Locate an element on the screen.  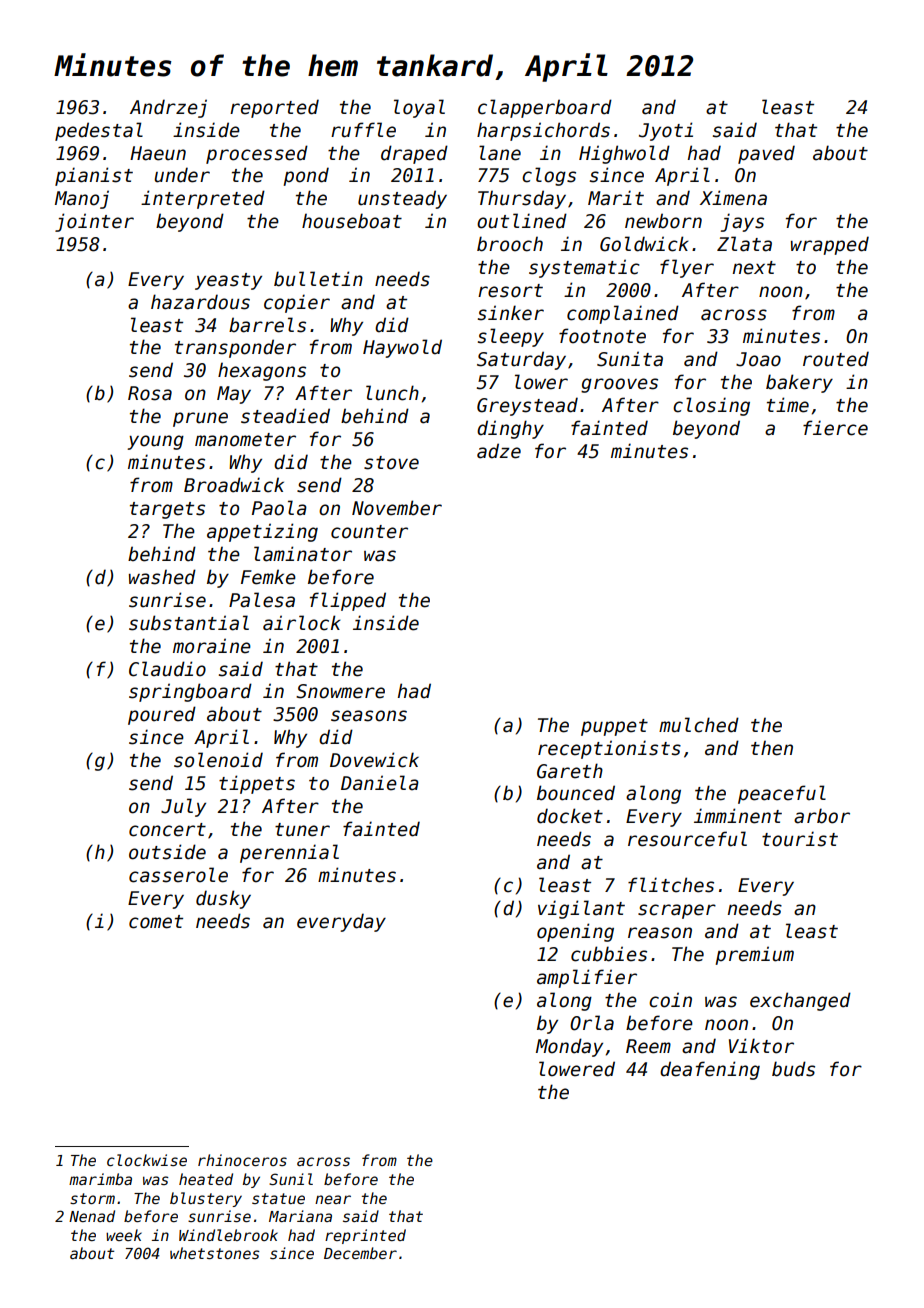
flipped is located at coordinates (348, 601).
